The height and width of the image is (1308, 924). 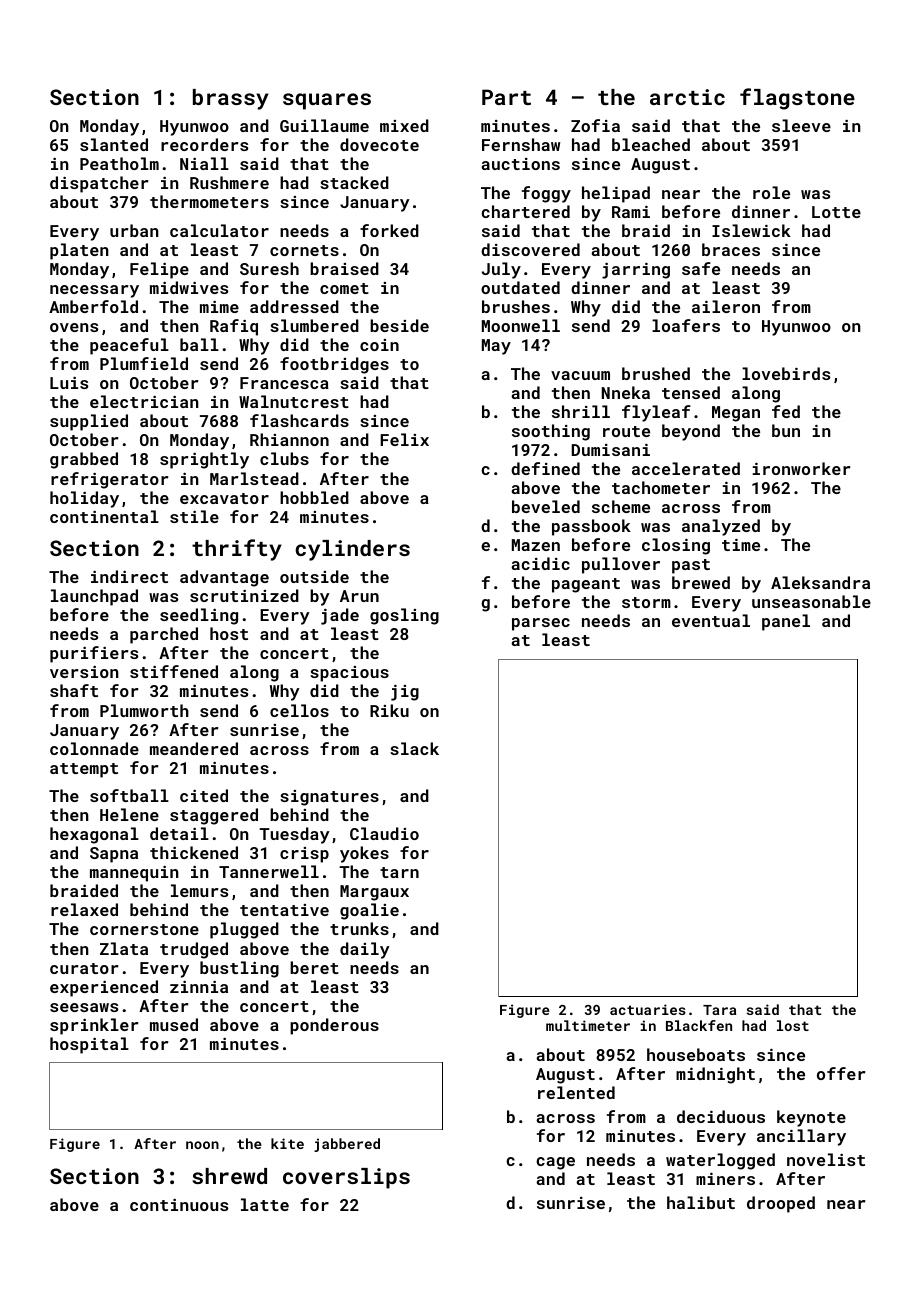 I want to click on actuaries, so click(x=648, y=1009).
